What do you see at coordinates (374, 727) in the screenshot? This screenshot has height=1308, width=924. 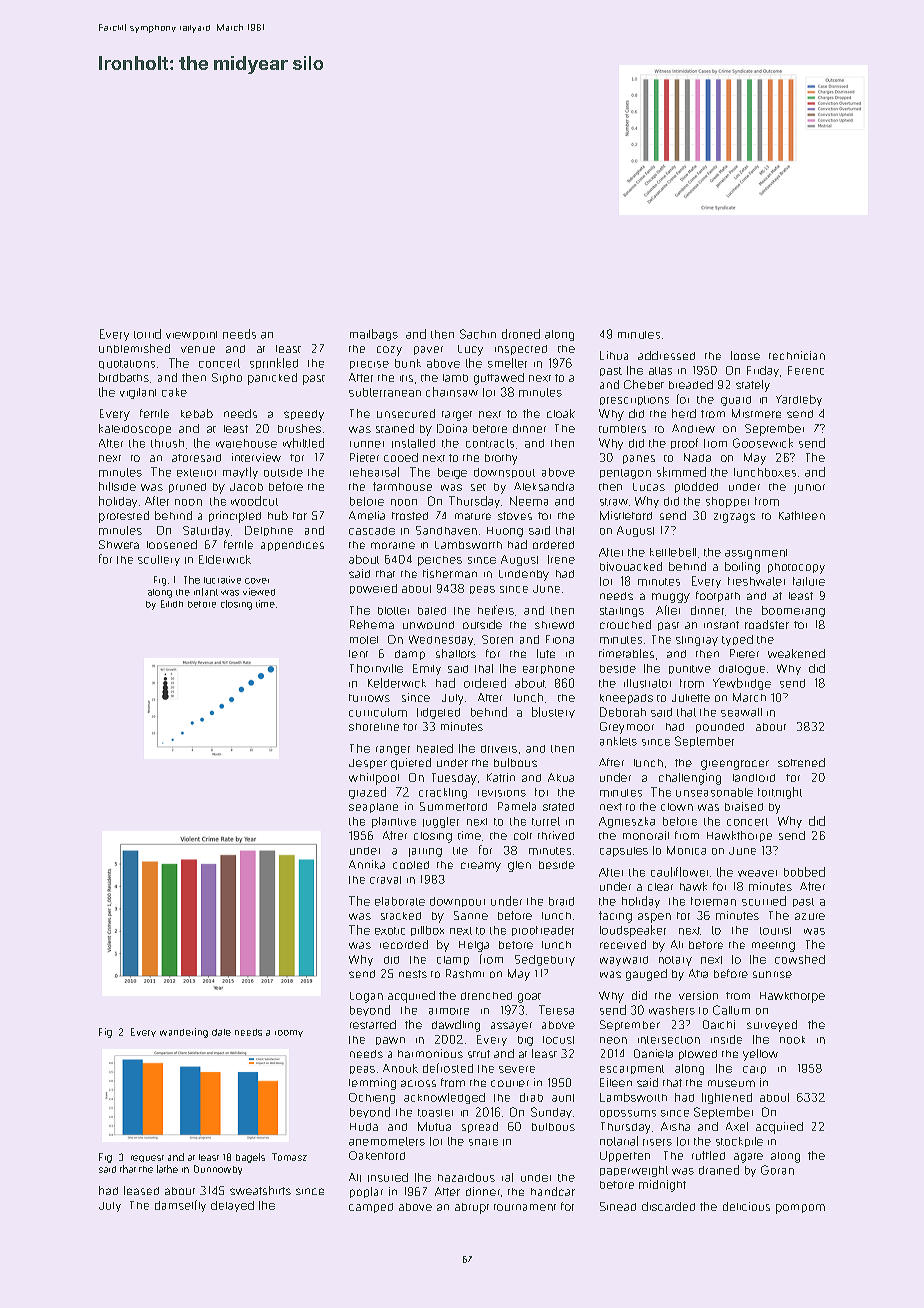 I see `shoreline` at bounding box center [374, 727].
